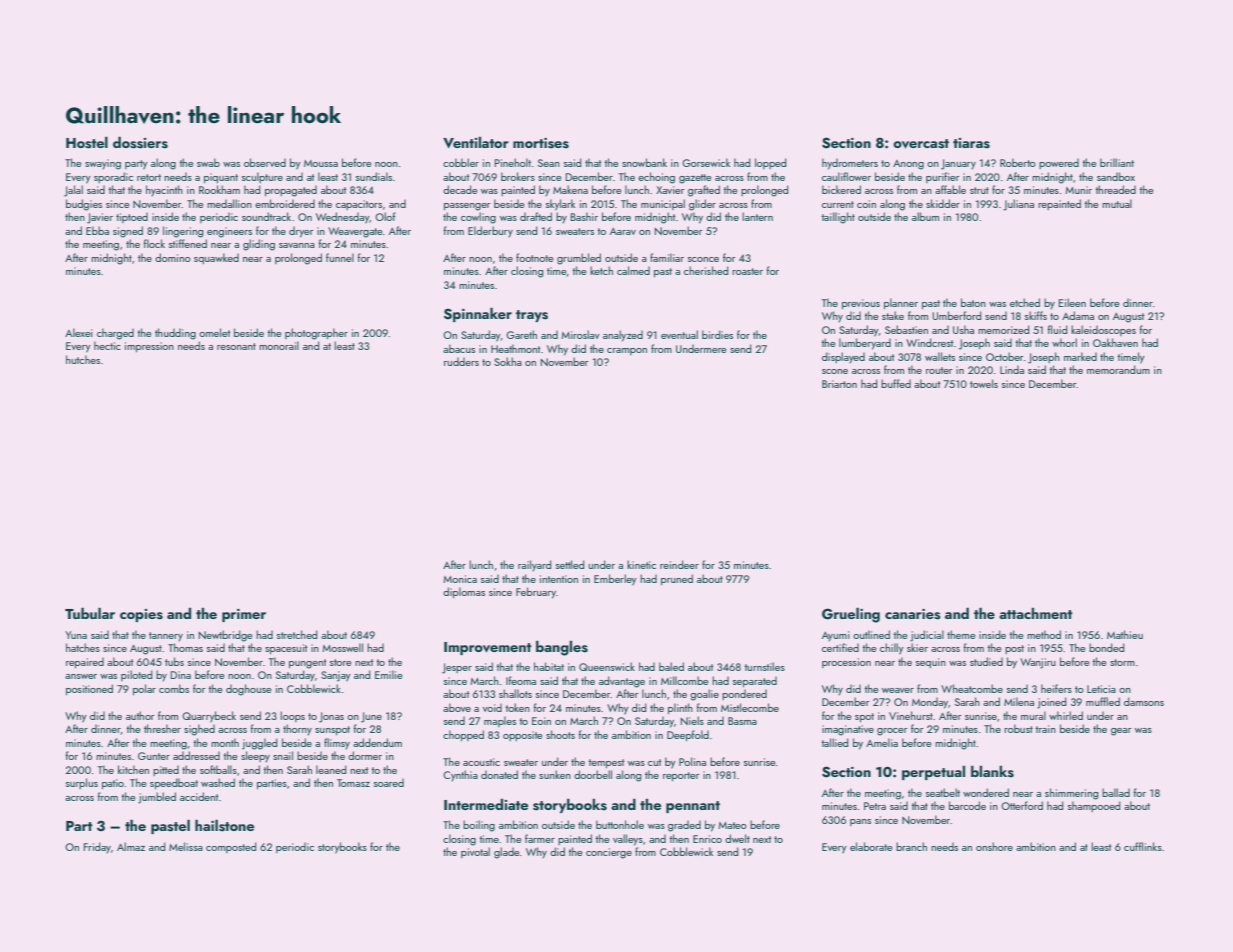 The height and width of the document is (952, 1233). What do you see at coordinates (216, 258) in the document?
I see `squawked` at bounding box center [216, 258].
